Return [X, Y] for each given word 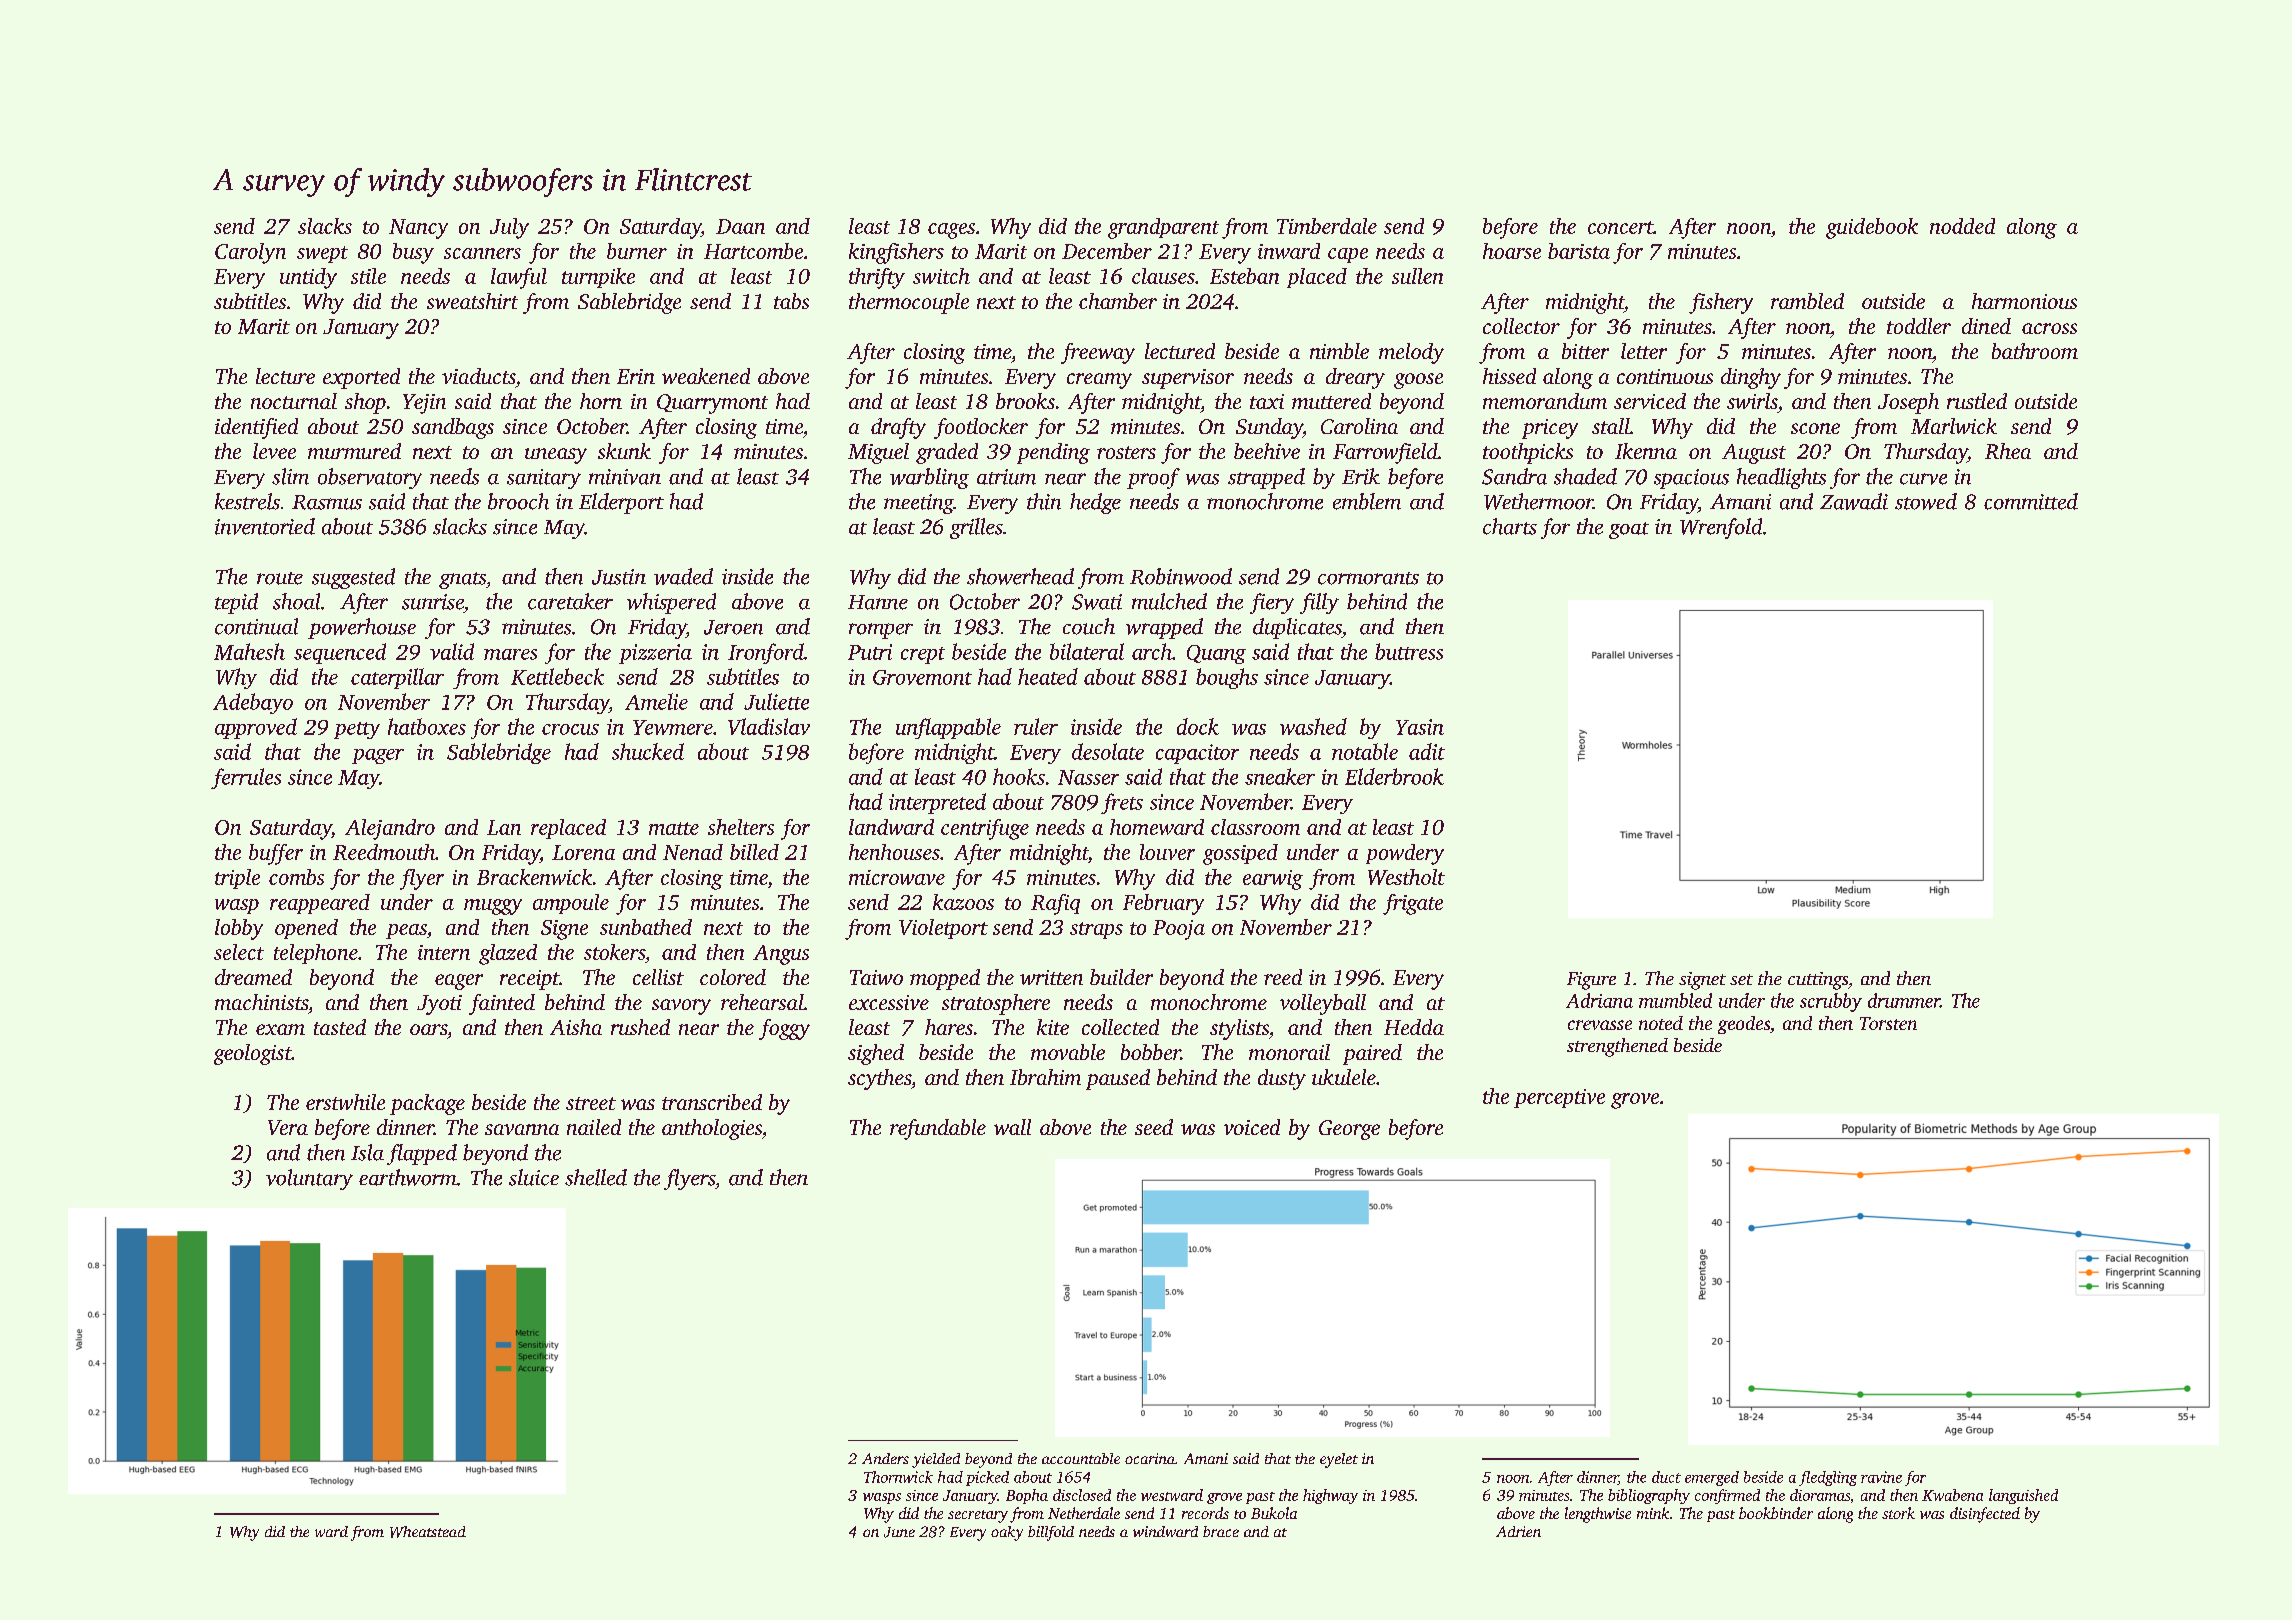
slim [290, 476]
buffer [276, 854]
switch [941, 276]
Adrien [1518, 1531]
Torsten [1888, 1023]
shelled [596, 1177]
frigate [1413, 904]
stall [1611, 426]
